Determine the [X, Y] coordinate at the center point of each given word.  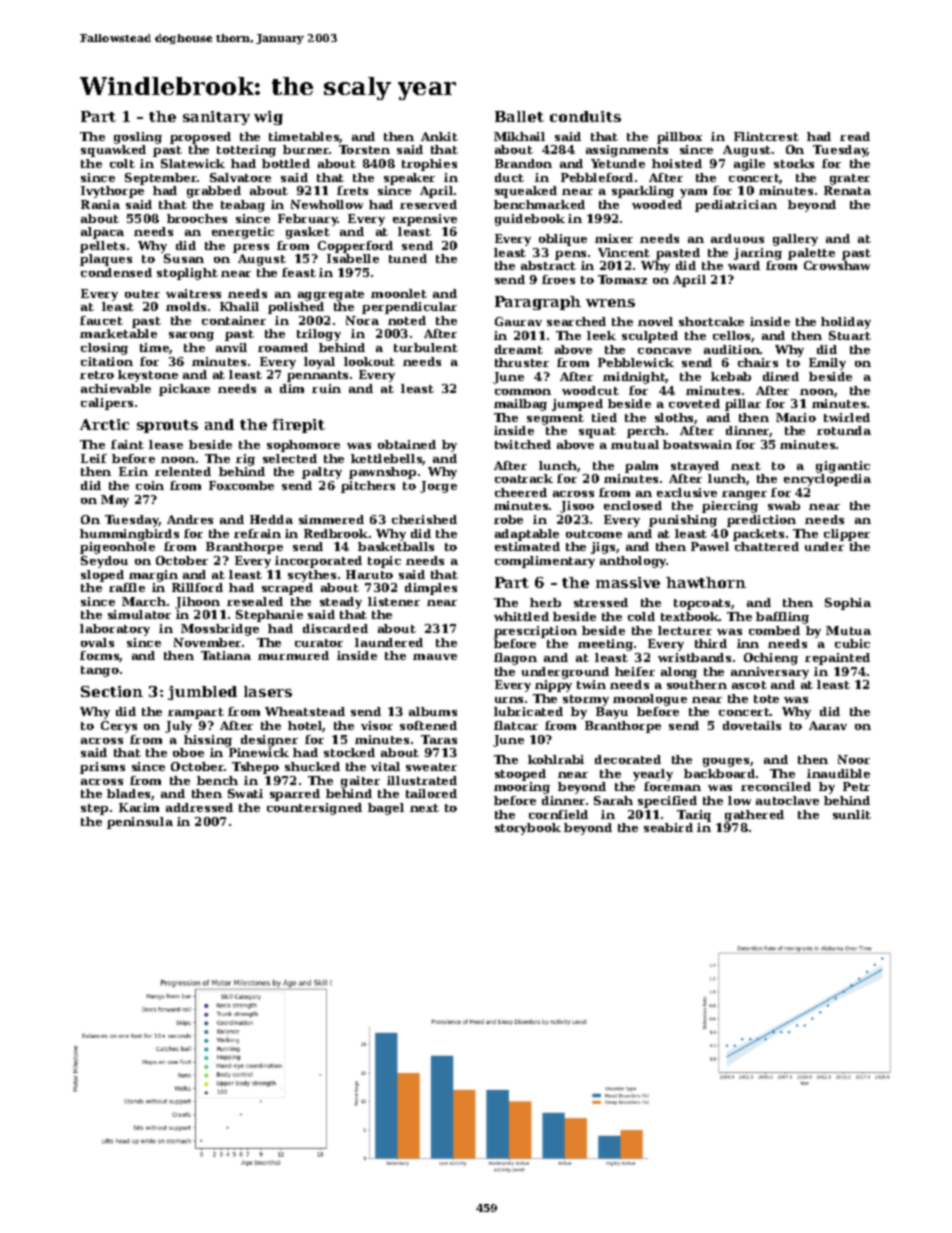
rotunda [844, 430]
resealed [255, 601]
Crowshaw [837, 265]
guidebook [530, 220]
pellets [102, 247]
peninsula [140, 823]
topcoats [702, 604]
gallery [795, 240]
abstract [548, 265]
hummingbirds [129, 535]
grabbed [214, 192]
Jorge [438, 487]
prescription [535, 632]
